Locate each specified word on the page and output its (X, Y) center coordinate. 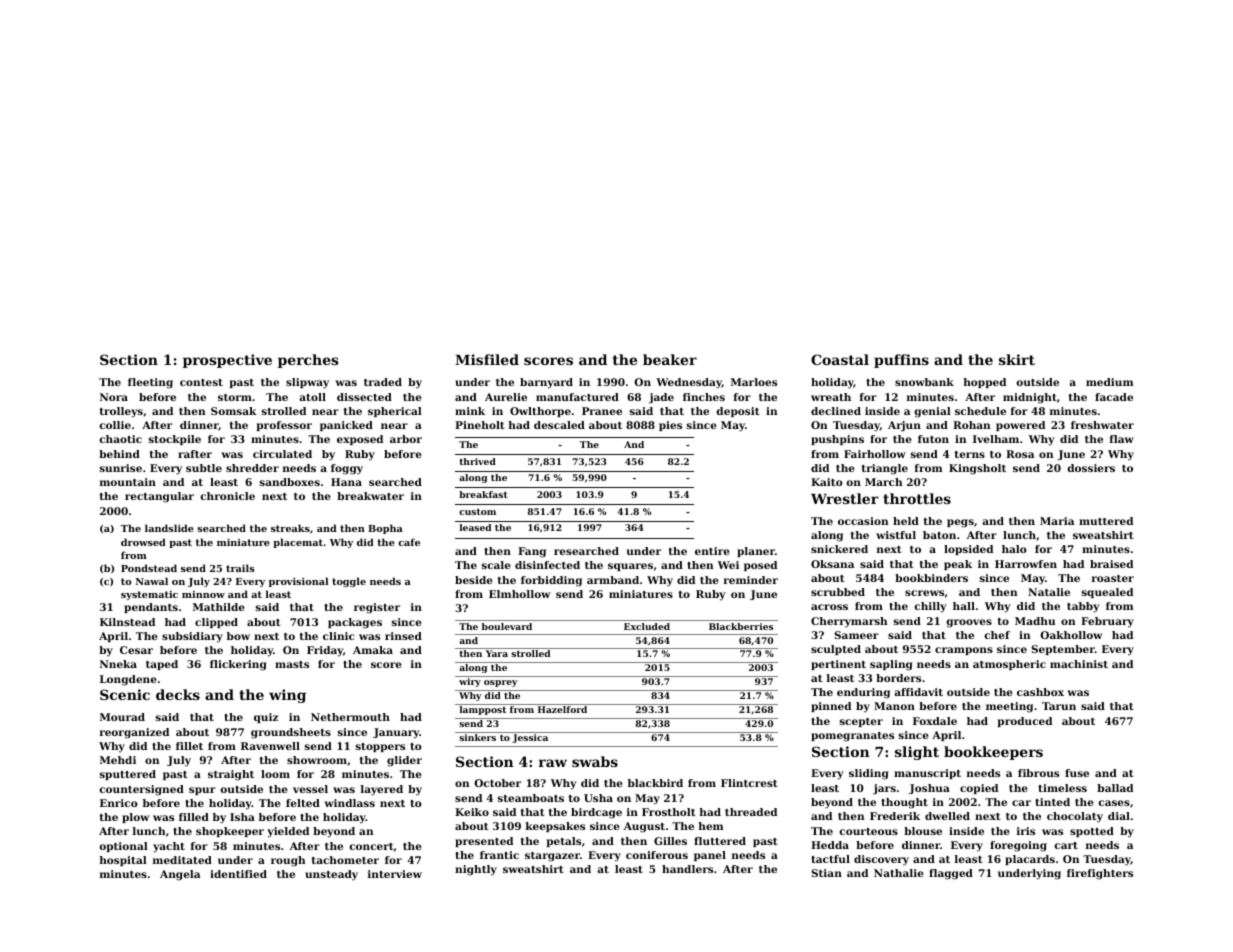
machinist (1079, 664)
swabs (595, 761)
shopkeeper (230, 832)
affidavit (918, 692)
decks (178, 694)
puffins (901, 361)
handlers (687, 869)
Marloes (754, 382)
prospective (227, 361)
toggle (349, 582)
